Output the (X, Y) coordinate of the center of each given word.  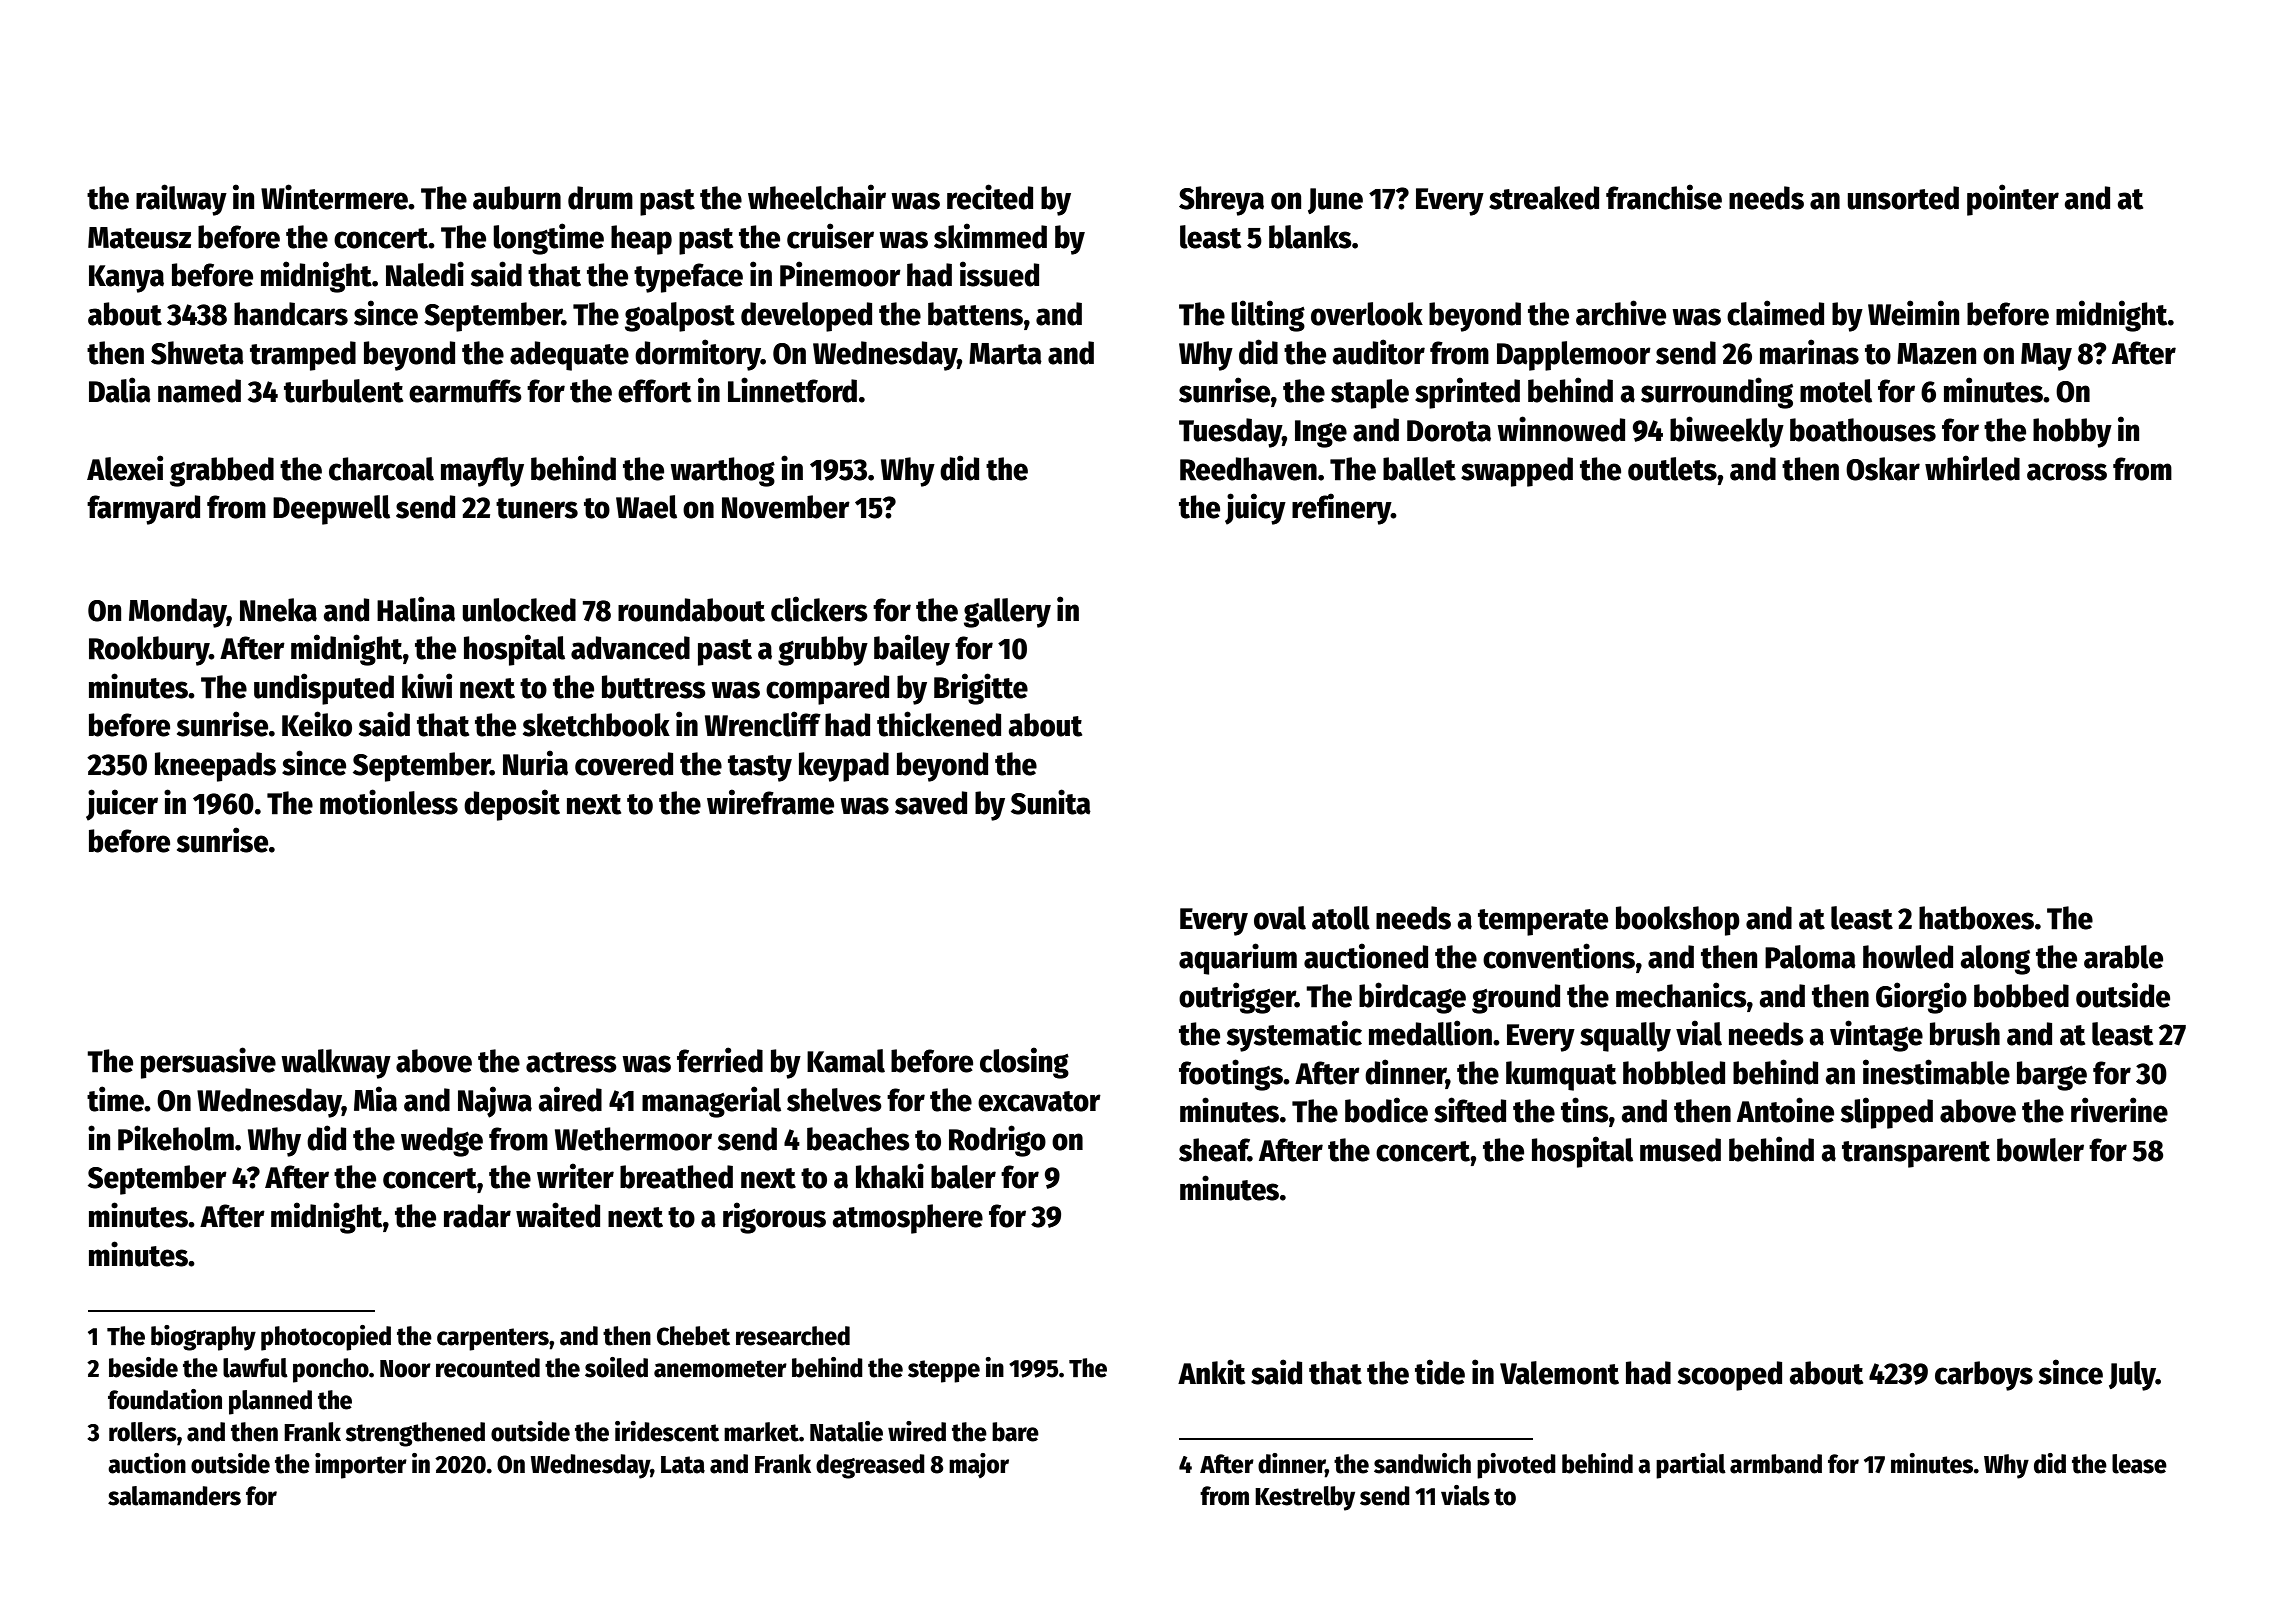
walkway (336, 1064)
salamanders (174, 1496)
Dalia (120, 390)
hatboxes (1976, 918)
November (786, 507)
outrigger (1237, 998)
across (2067, 472)
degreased (870, 1466)
